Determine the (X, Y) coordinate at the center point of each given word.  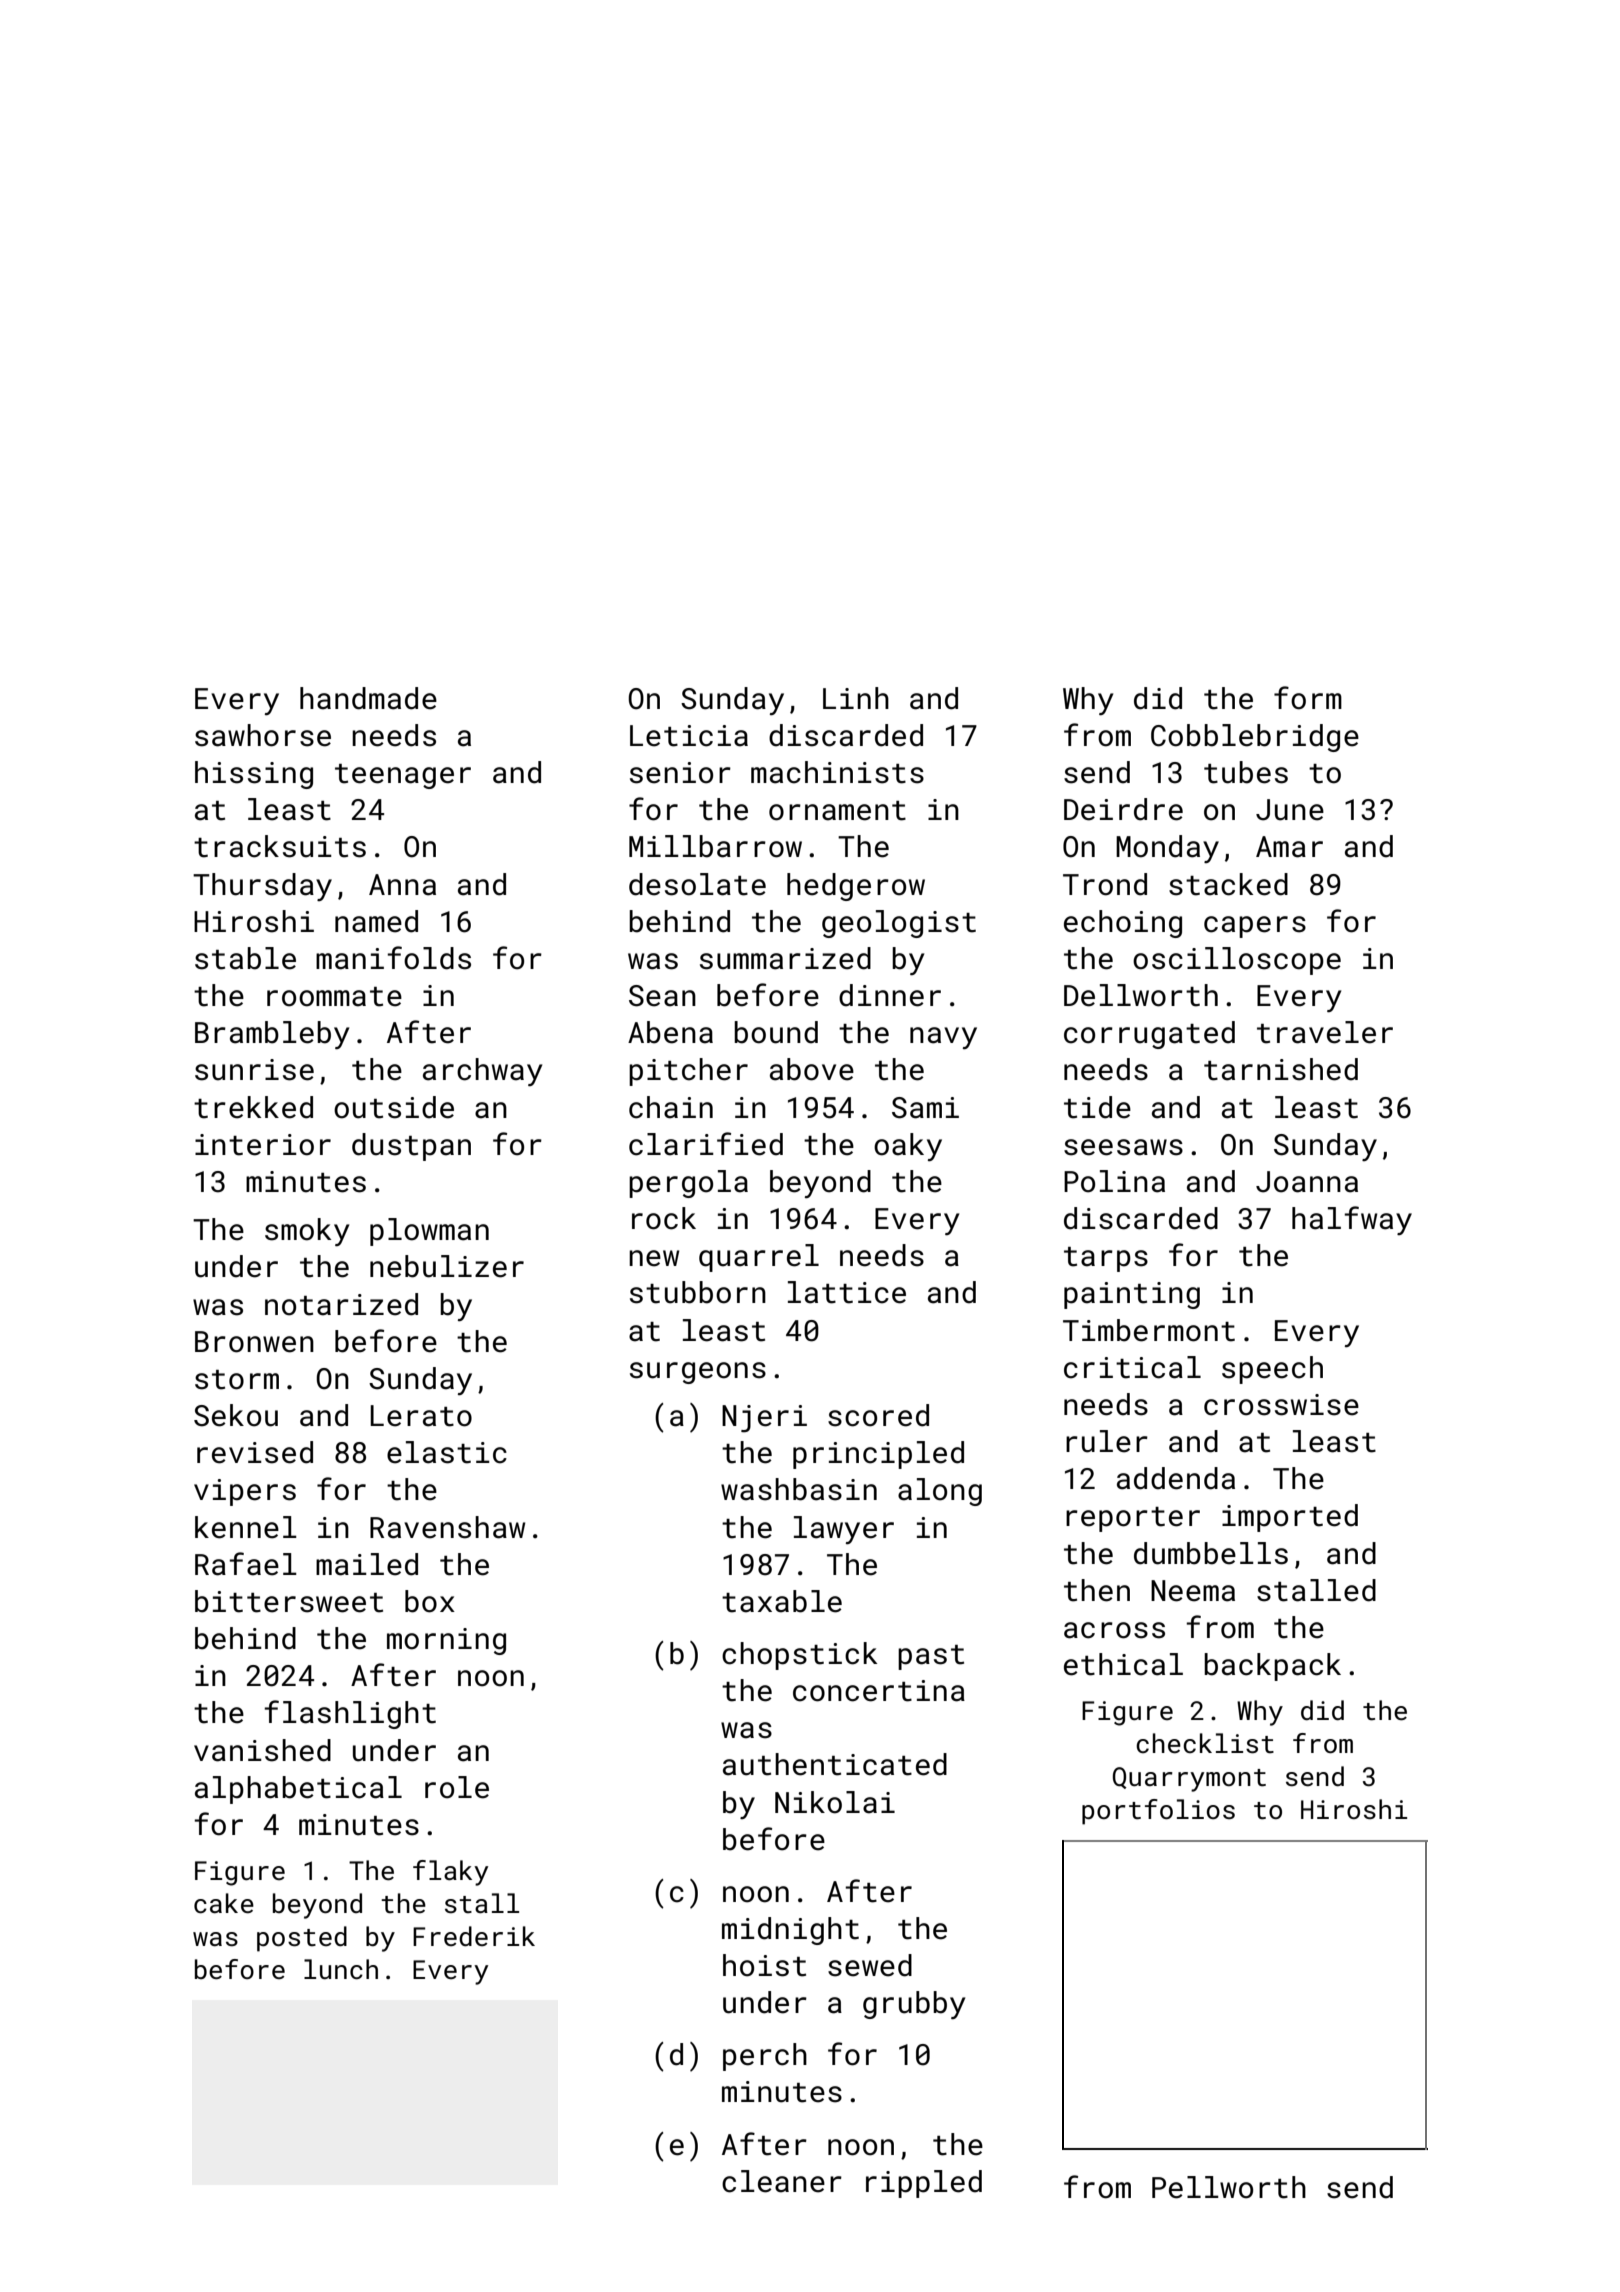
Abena (670, 1032)
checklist (1205, 1743)
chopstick (799, 1656)
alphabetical (298, 1790)
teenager (403, 776)
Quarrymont (1189, 1779)
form (1308, 698)
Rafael (246, 1564)
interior (263, 1145)
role (457, 1787)
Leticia (689, 736)
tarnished (1281, 1069)
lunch (341, 1969)
